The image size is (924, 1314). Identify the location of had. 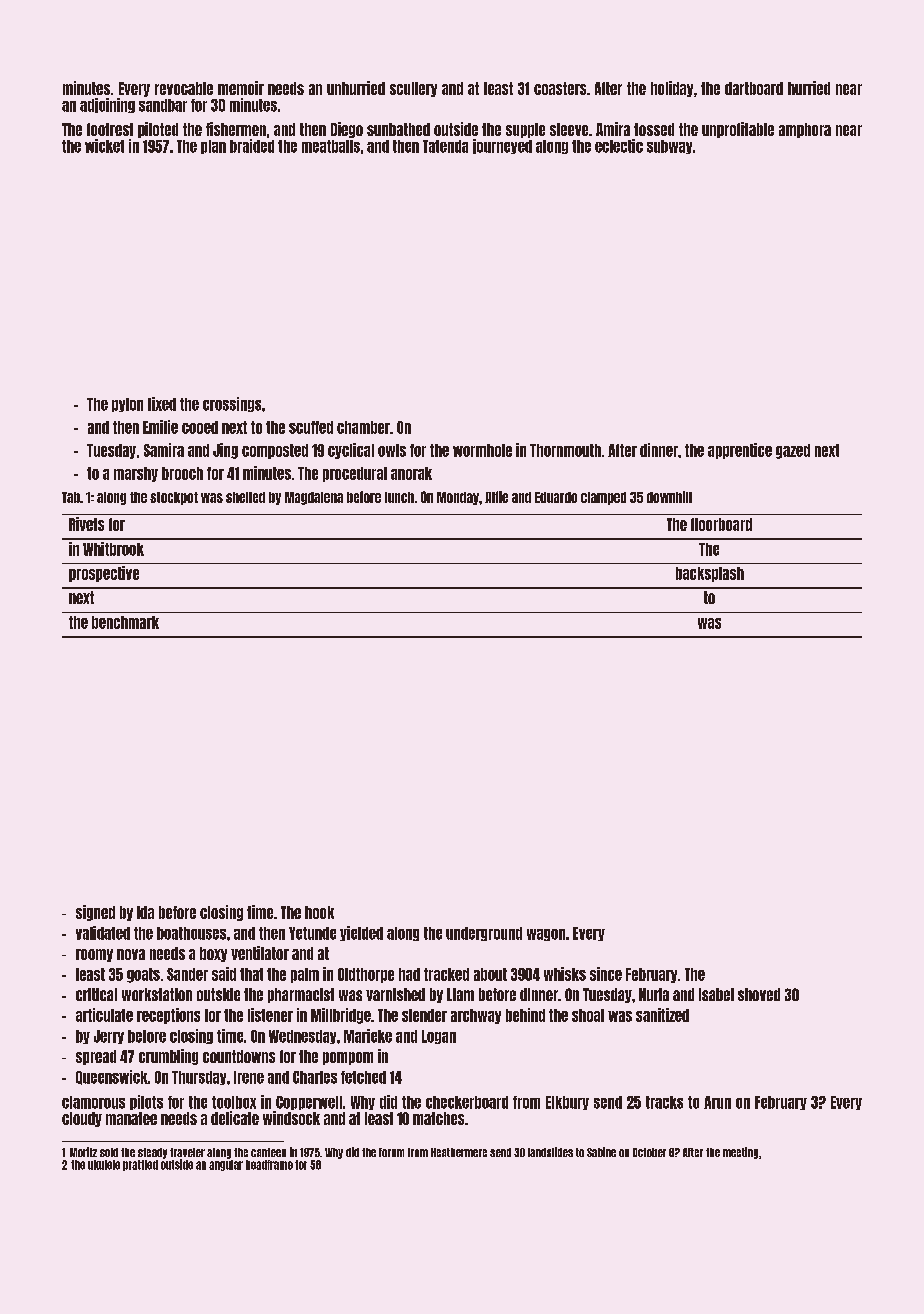
(409, 974).
